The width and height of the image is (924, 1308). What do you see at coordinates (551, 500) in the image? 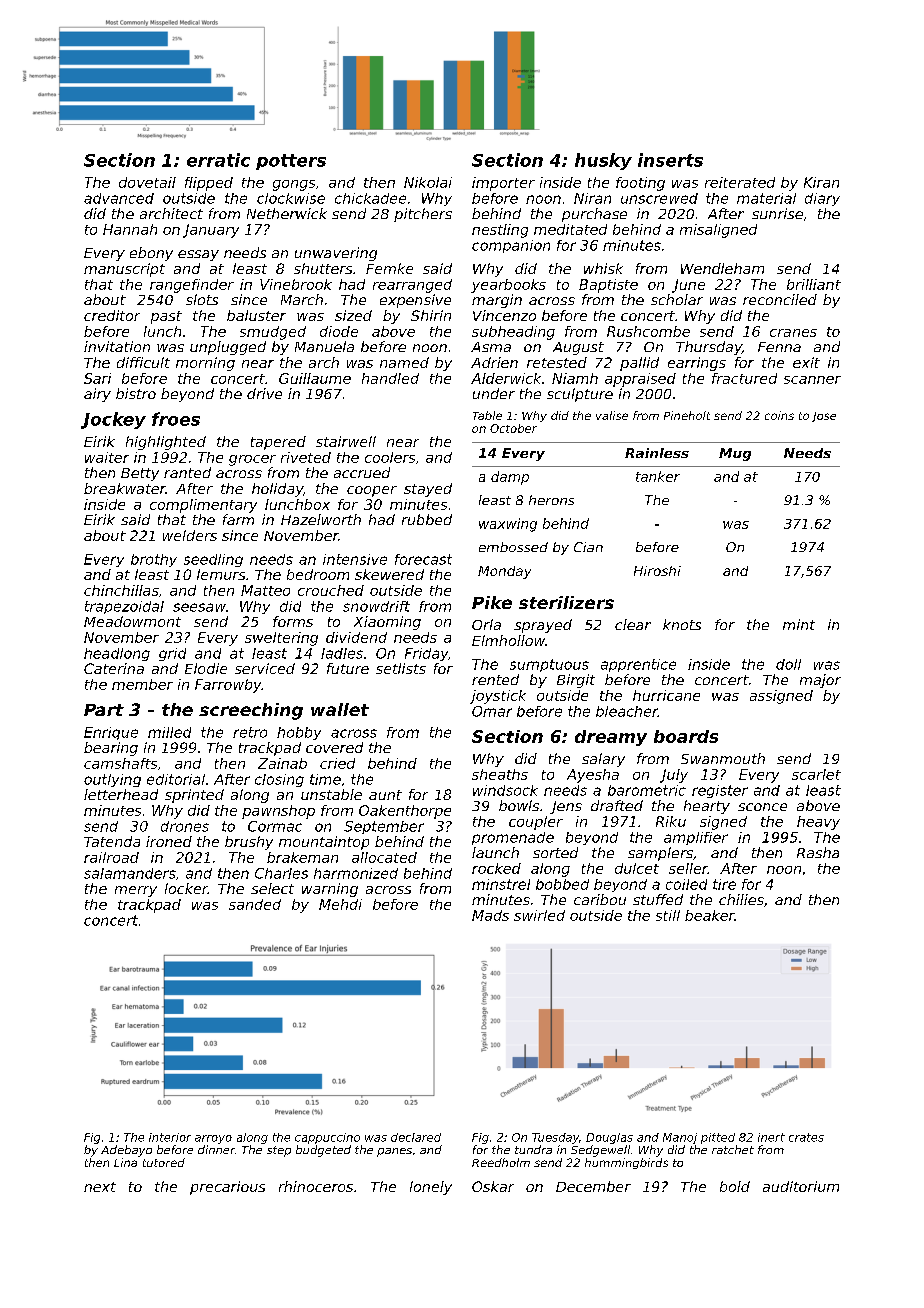
I see `herons` at bounding box center [551, 500].
